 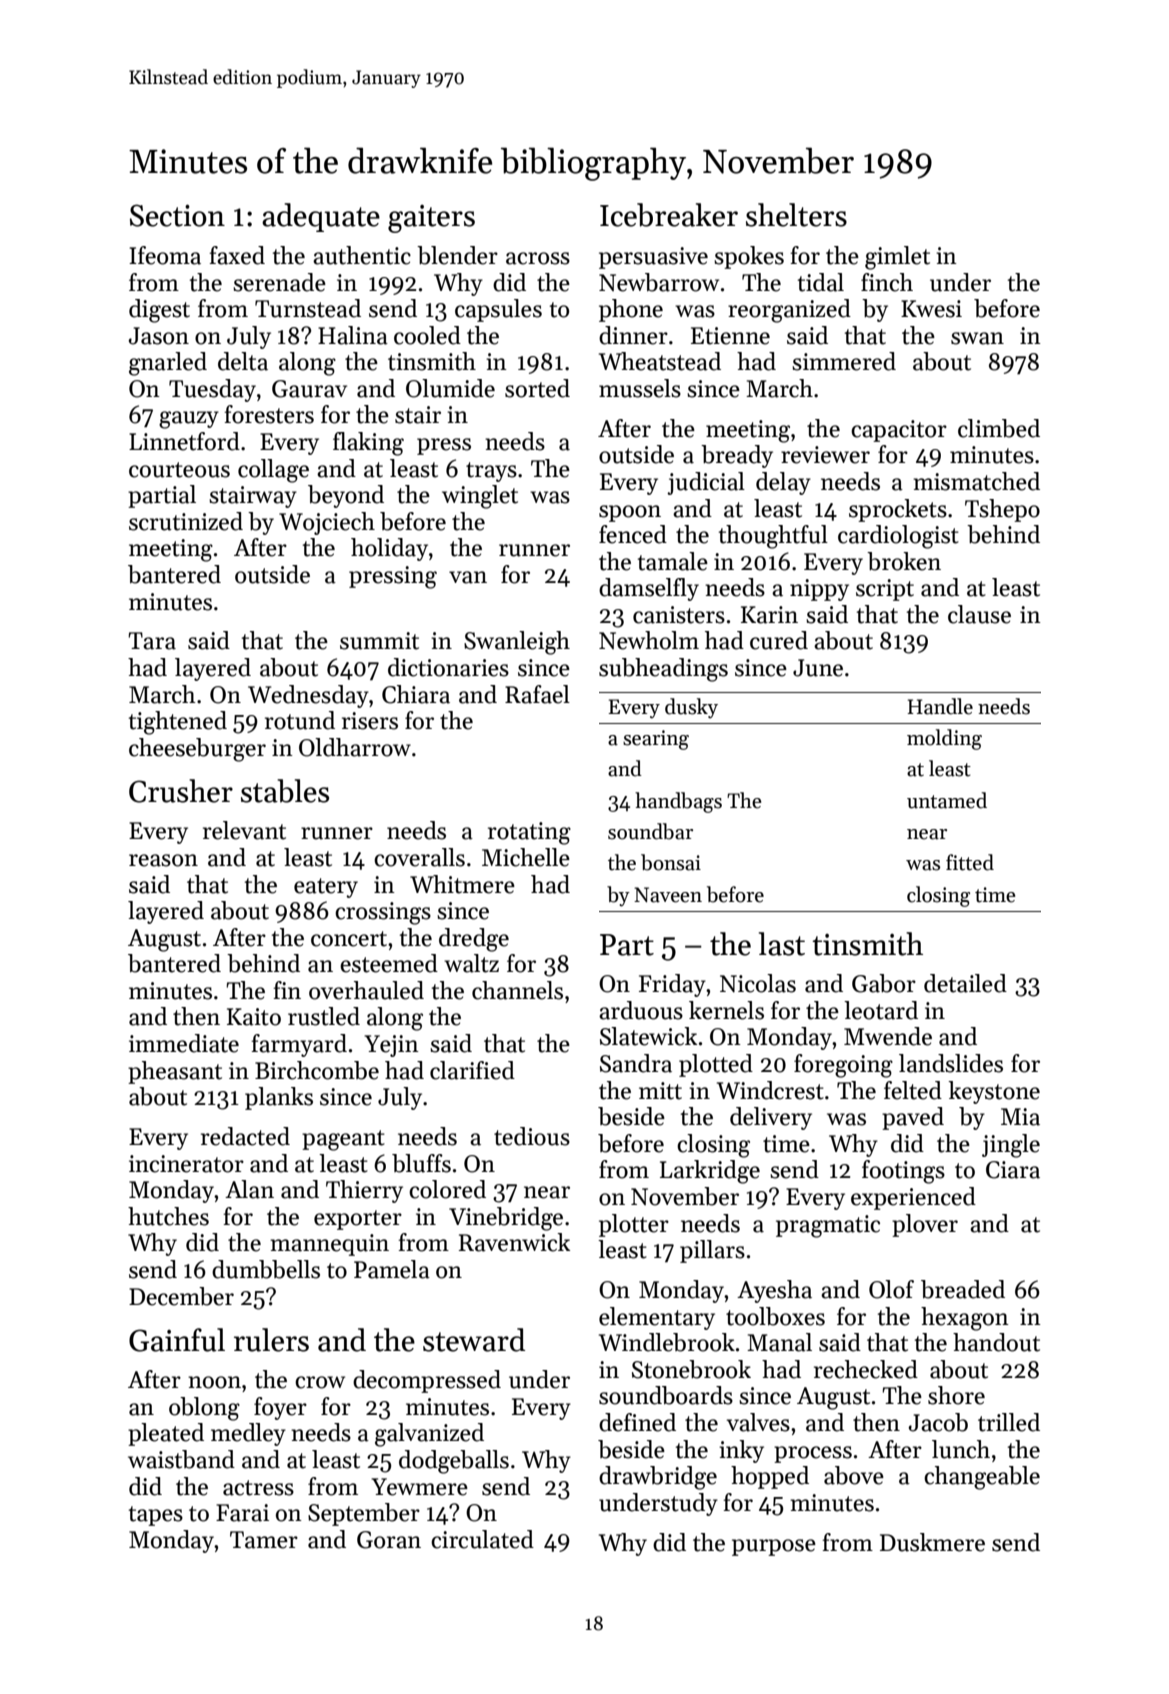 What do you see at coordinates (482, 1539) in the screenshot?
I see `circulated` at bounding box center [482, 1539].
